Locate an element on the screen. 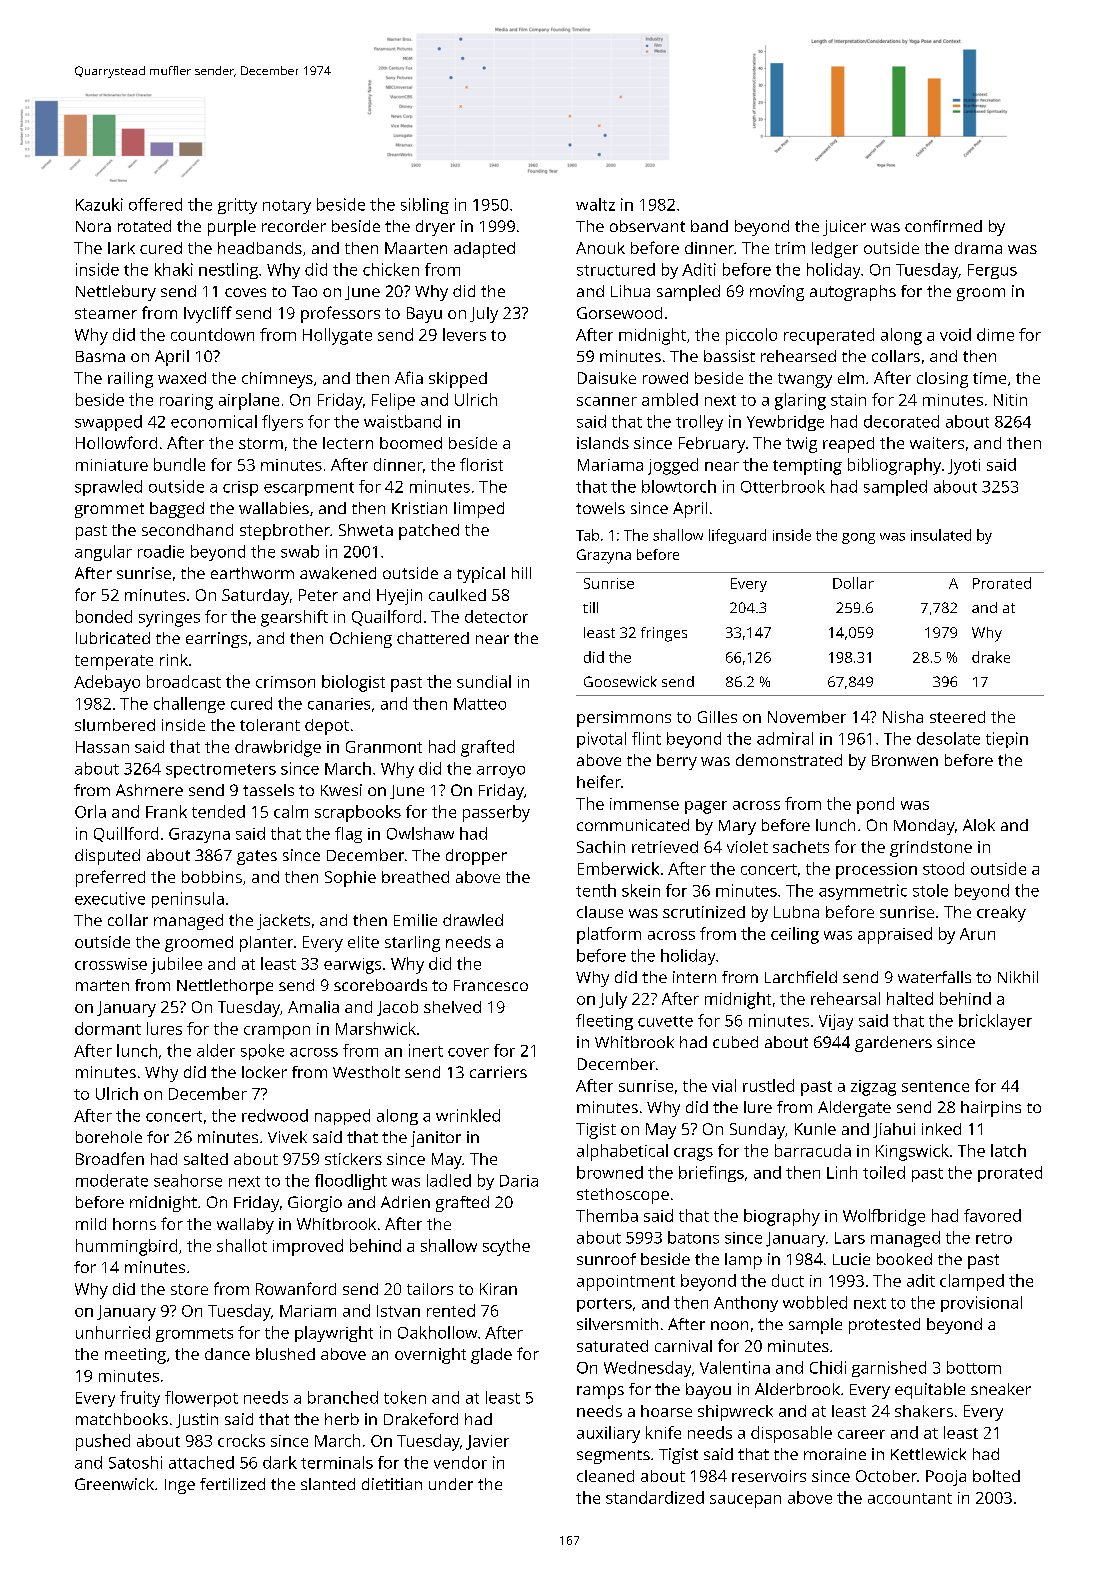 The width and height of the screenshot is (1118, 1581). juicer is located at coordinates (844, 228).
